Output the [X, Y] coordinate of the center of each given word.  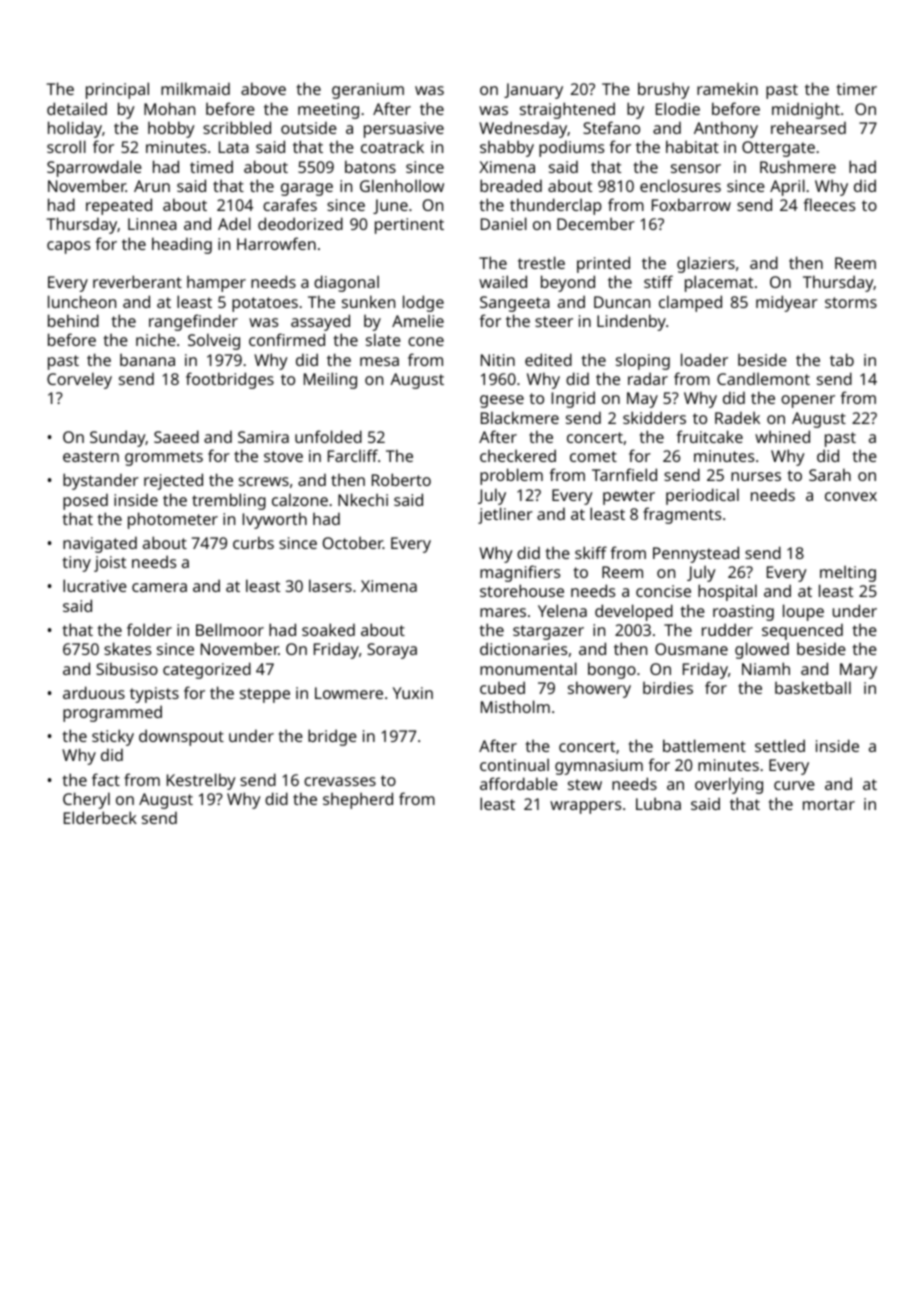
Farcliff [353, 455]
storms [851, 302]
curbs [253, 542]
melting [848, 573]
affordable [519, 783]
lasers [330, 585]
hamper [216, 283]
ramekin [727, 88]
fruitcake [710, 436]
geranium [368, 91]
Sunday [118, 438]
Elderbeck [100, 817]
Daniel [504, 223]
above [263, 88]
